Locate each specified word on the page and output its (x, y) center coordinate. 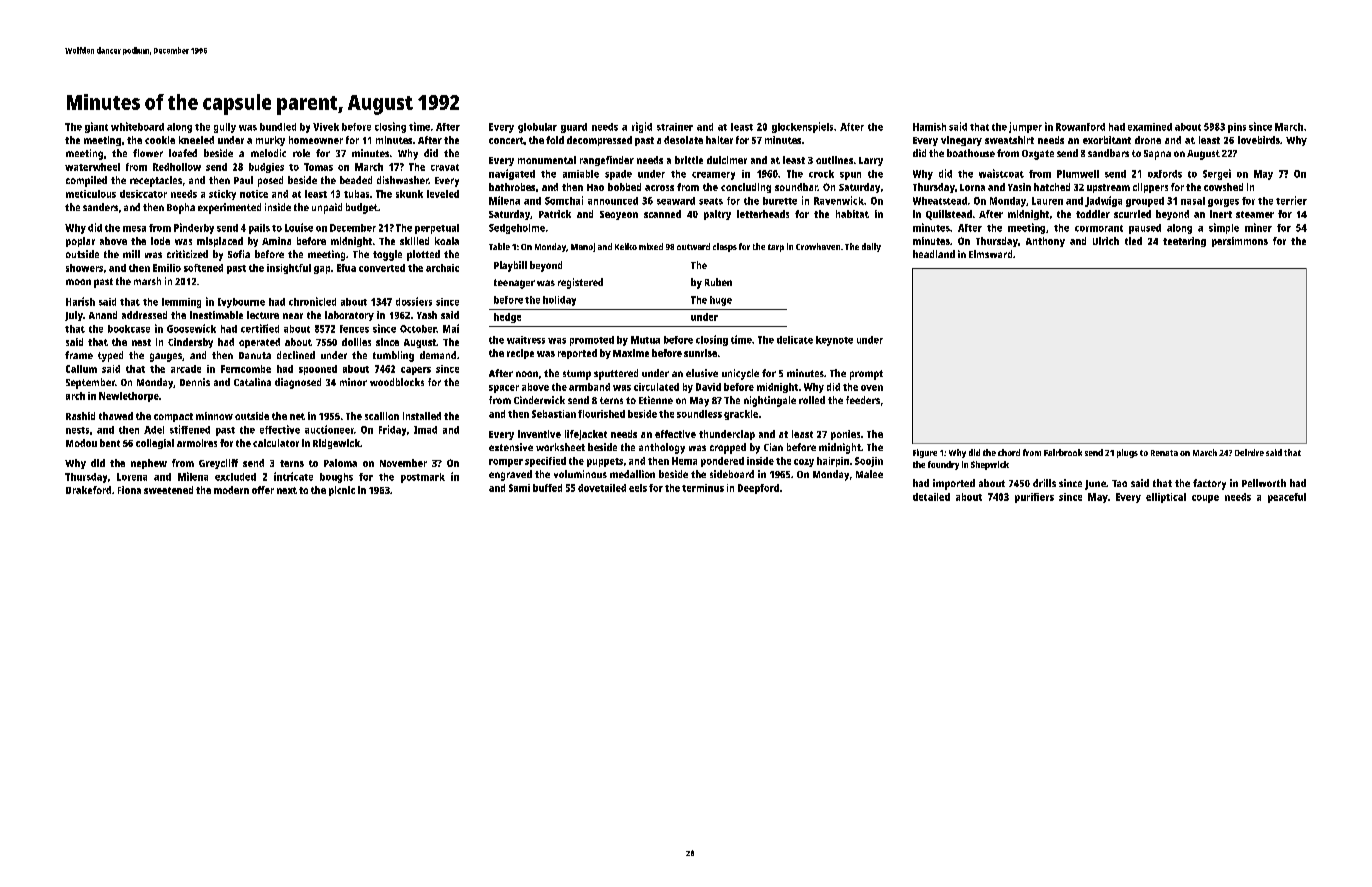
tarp (776, 248)
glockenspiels (802, 127)
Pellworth (1264, 483)
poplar (80, 242)
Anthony (1045, 242)
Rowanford (1080, 127)
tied (1133, 241)
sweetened (168, 490)
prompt (866, 375)
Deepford (758, 489)
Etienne (656, 400)
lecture (263, 315)
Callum (81, 369)
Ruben (718, 282)
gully (225, 128)
